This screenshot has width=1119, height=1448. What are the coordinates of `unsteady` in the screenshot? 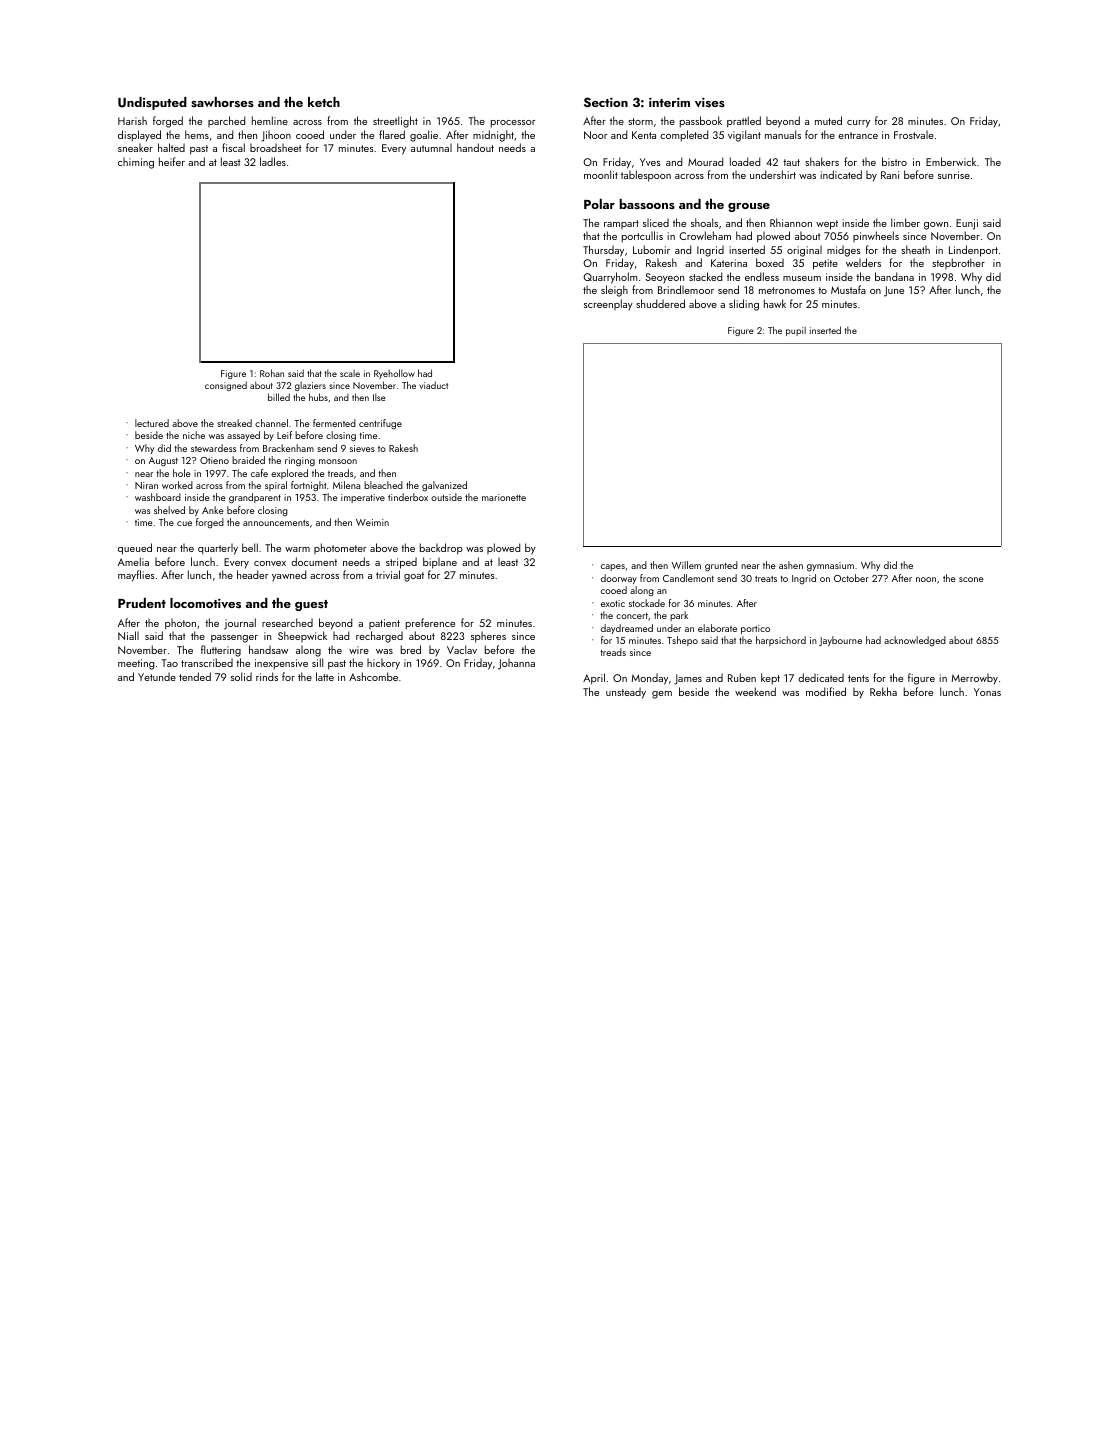 It's located at (626, 693).
